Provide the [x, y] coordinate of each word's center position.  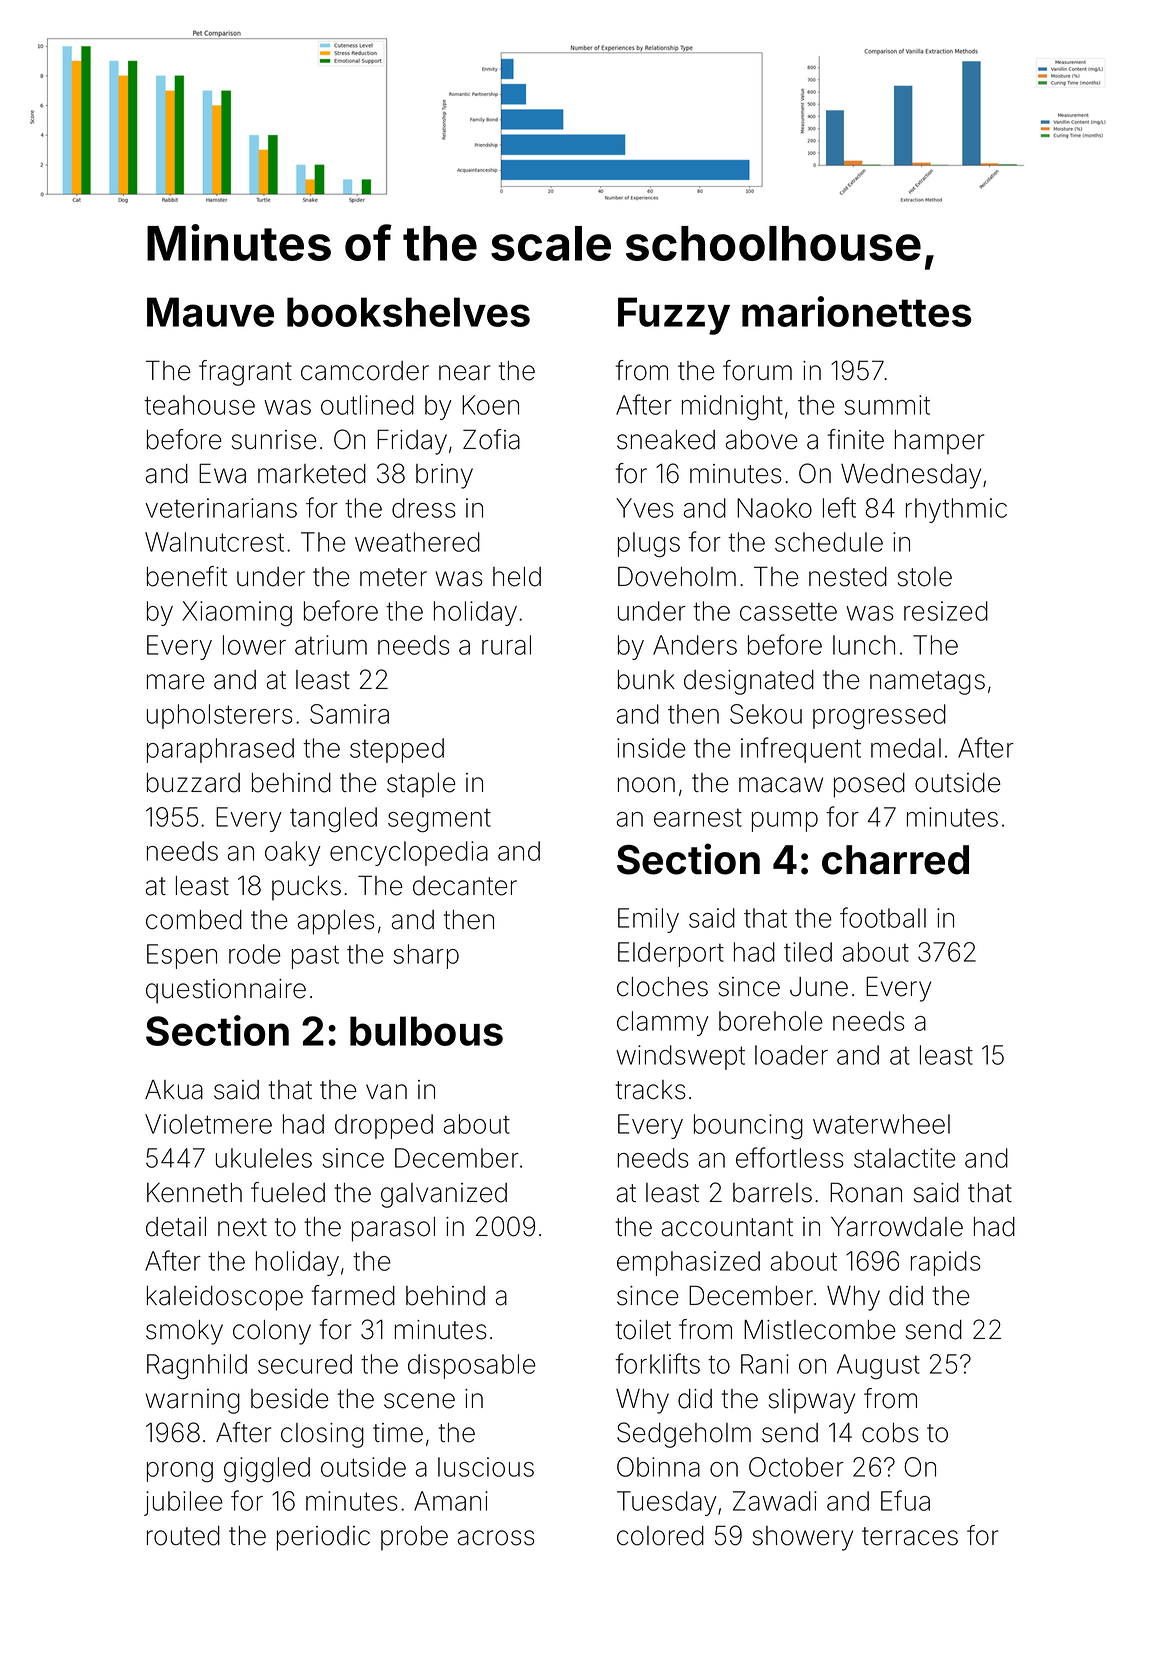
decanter [465, 886]
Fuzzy [674, 316]
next [242, 1227]
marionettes [856, 311]
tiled [808, 952]
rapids [946, 1263]
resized [946, 611]
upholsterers [220, 716]
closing [322, 1435]
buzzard [193, 783]
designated [749, 682]
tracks [651, 1090]
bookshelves [408, 312]
